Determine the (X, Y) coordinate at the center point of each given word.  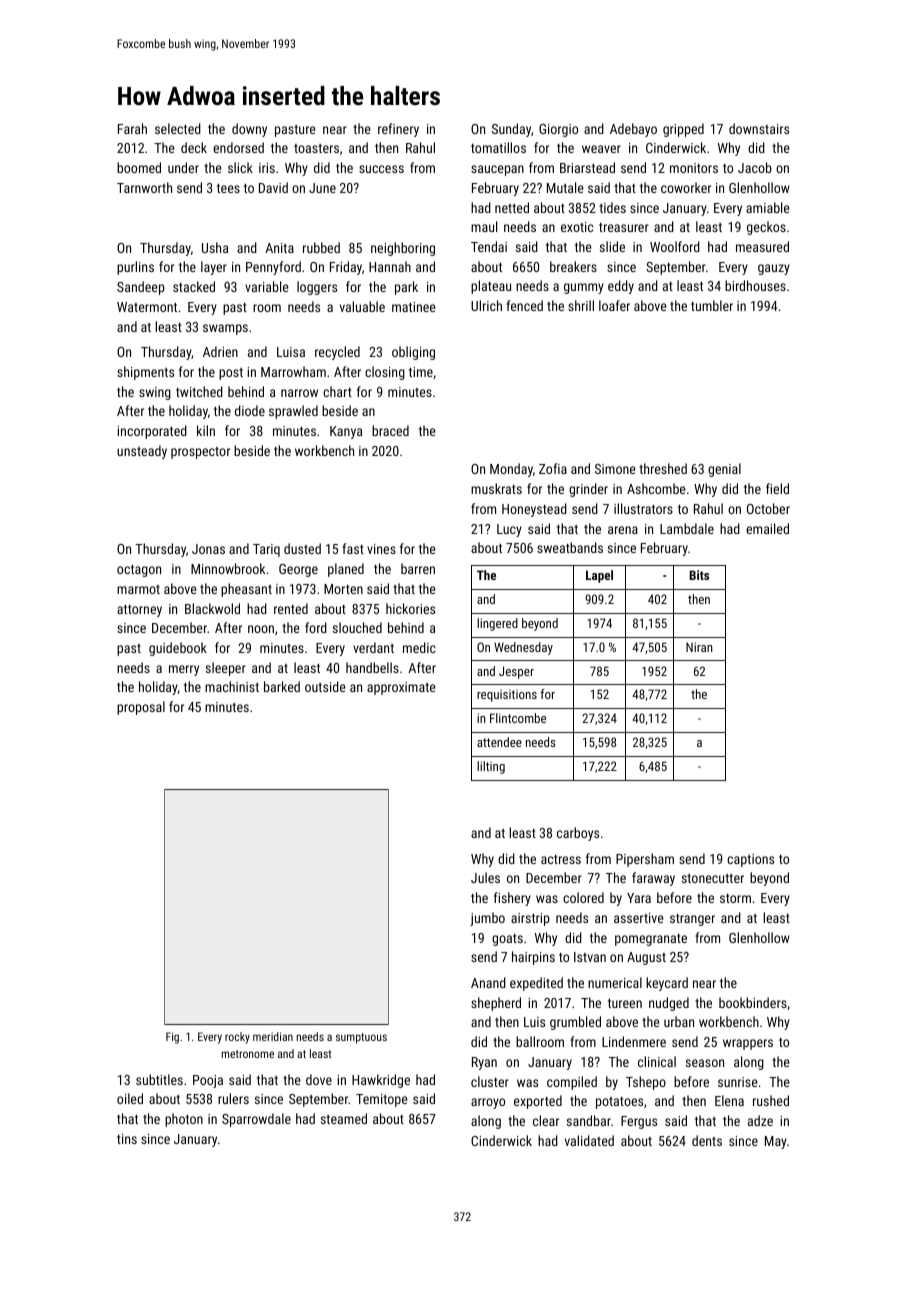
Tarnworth (144, 187)
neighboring (403, 249)
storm (735, 898)
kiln (206, 430)
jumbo (487, 919)
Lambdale (687, 528)
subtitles (159, 1079)
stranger (692, 920)
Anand (488, 982)
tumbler (712, 305)
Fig (172, 1038)
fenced (524, 305)
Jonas (208, 549)
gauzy (774, 269)
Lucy (509, 530)
